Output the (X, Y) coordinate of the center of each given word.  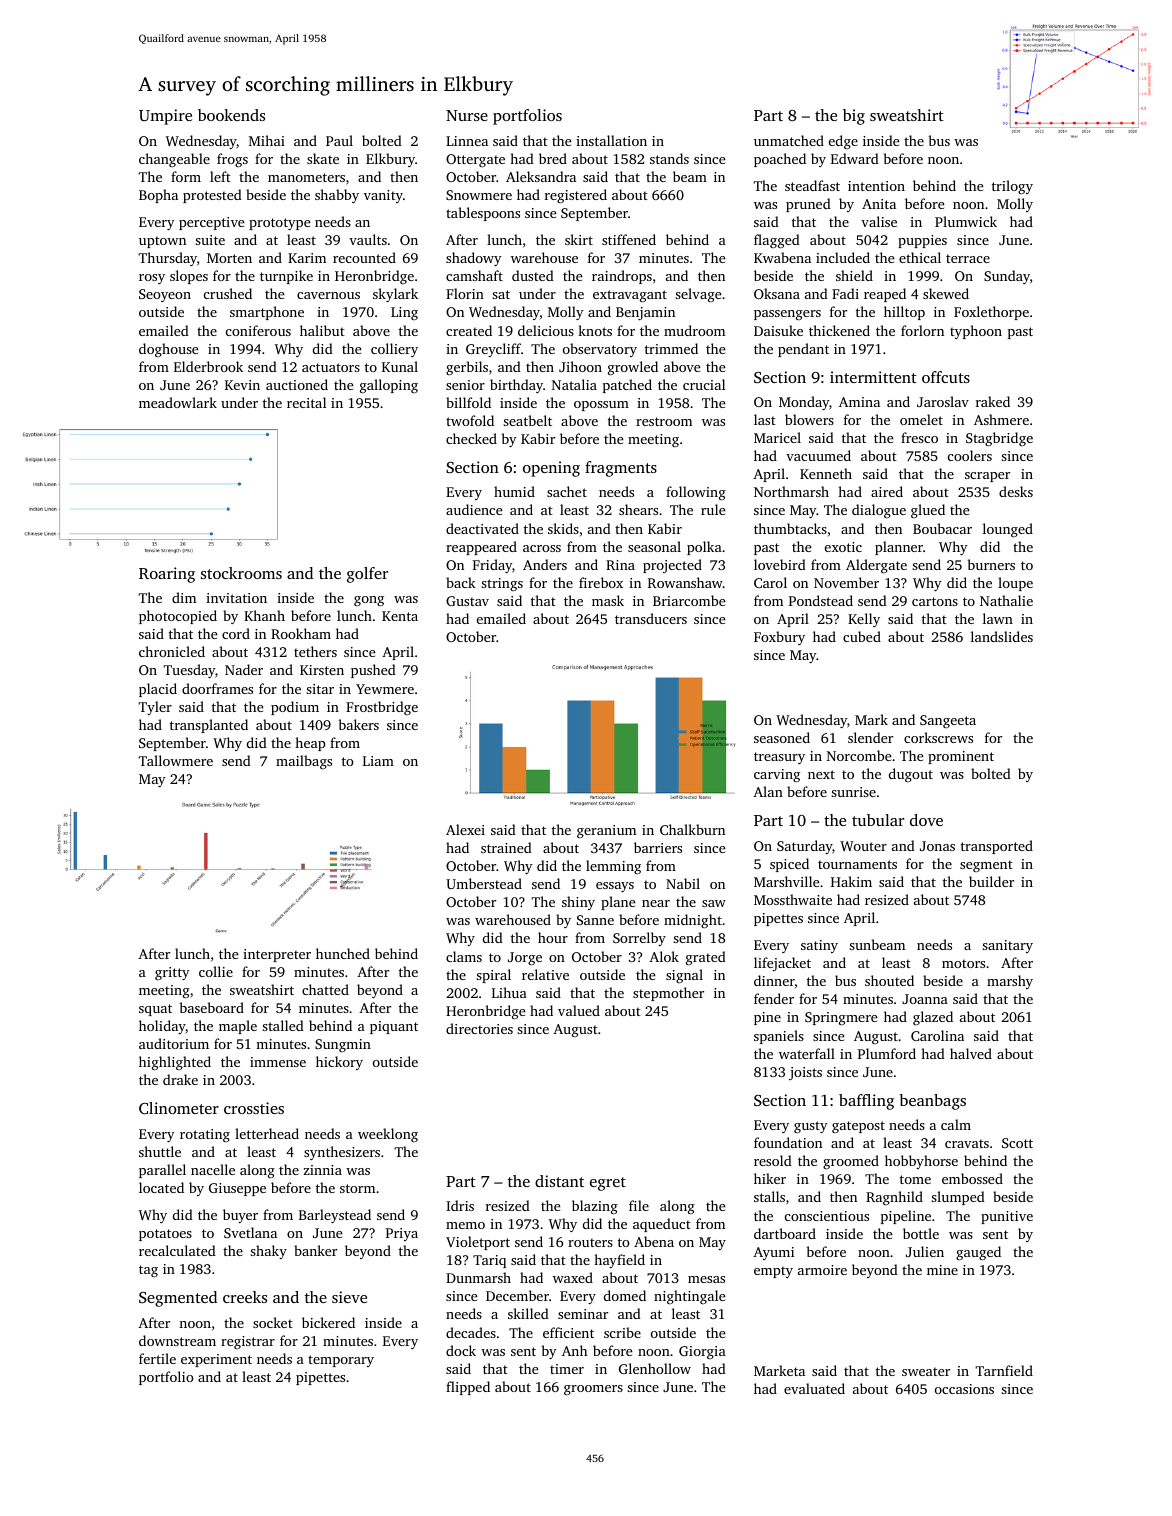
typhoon (976, 332)
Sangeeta (948, 721)
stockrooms (241, 573)
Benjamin (645, 313)
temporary (341, 1361)
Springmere (841, 1019)
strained (506, 847)
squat (155, 1010)
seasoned (782, 737)
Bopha (158, 196)
